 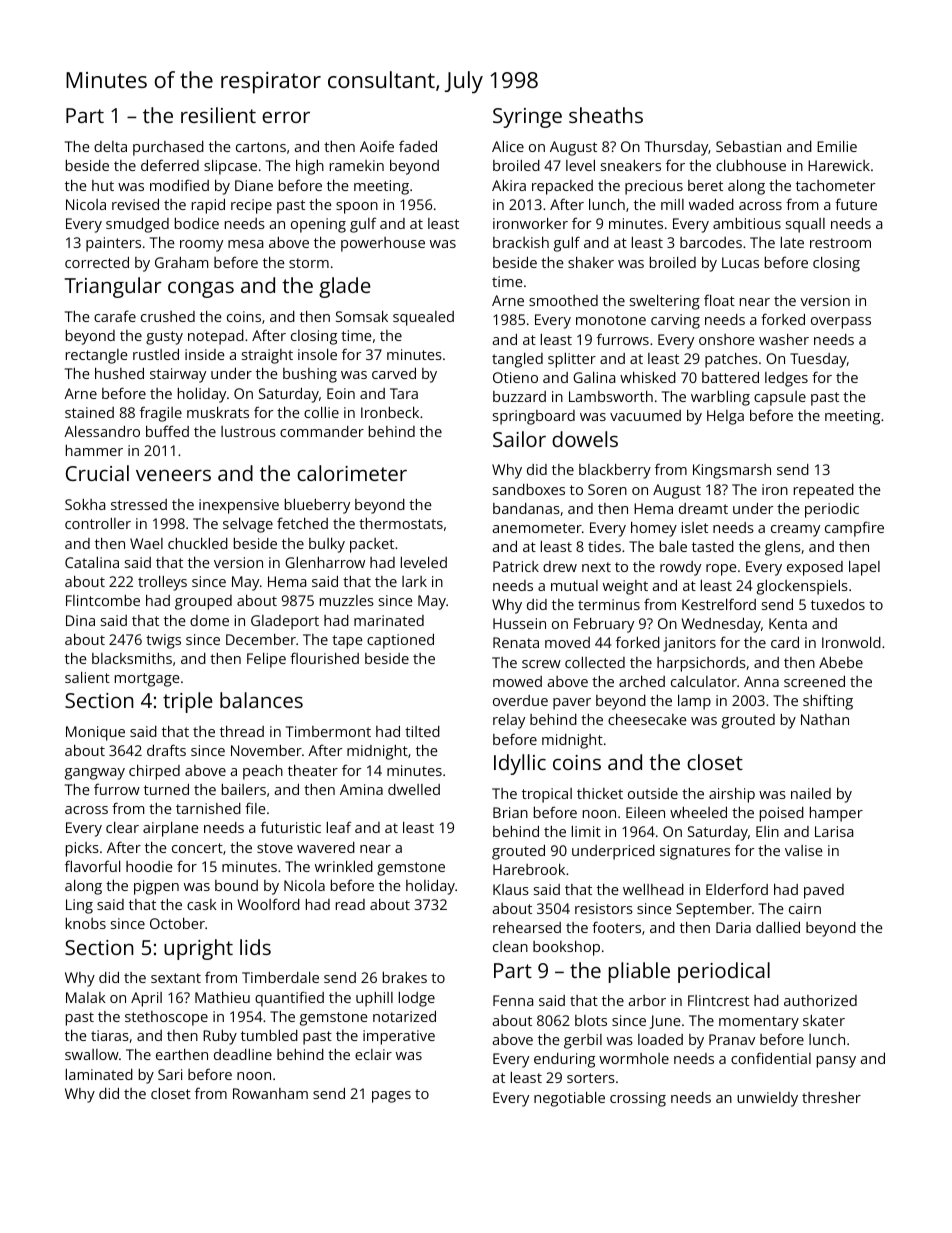 I want to click on turned, so click(x=166, y=789).
